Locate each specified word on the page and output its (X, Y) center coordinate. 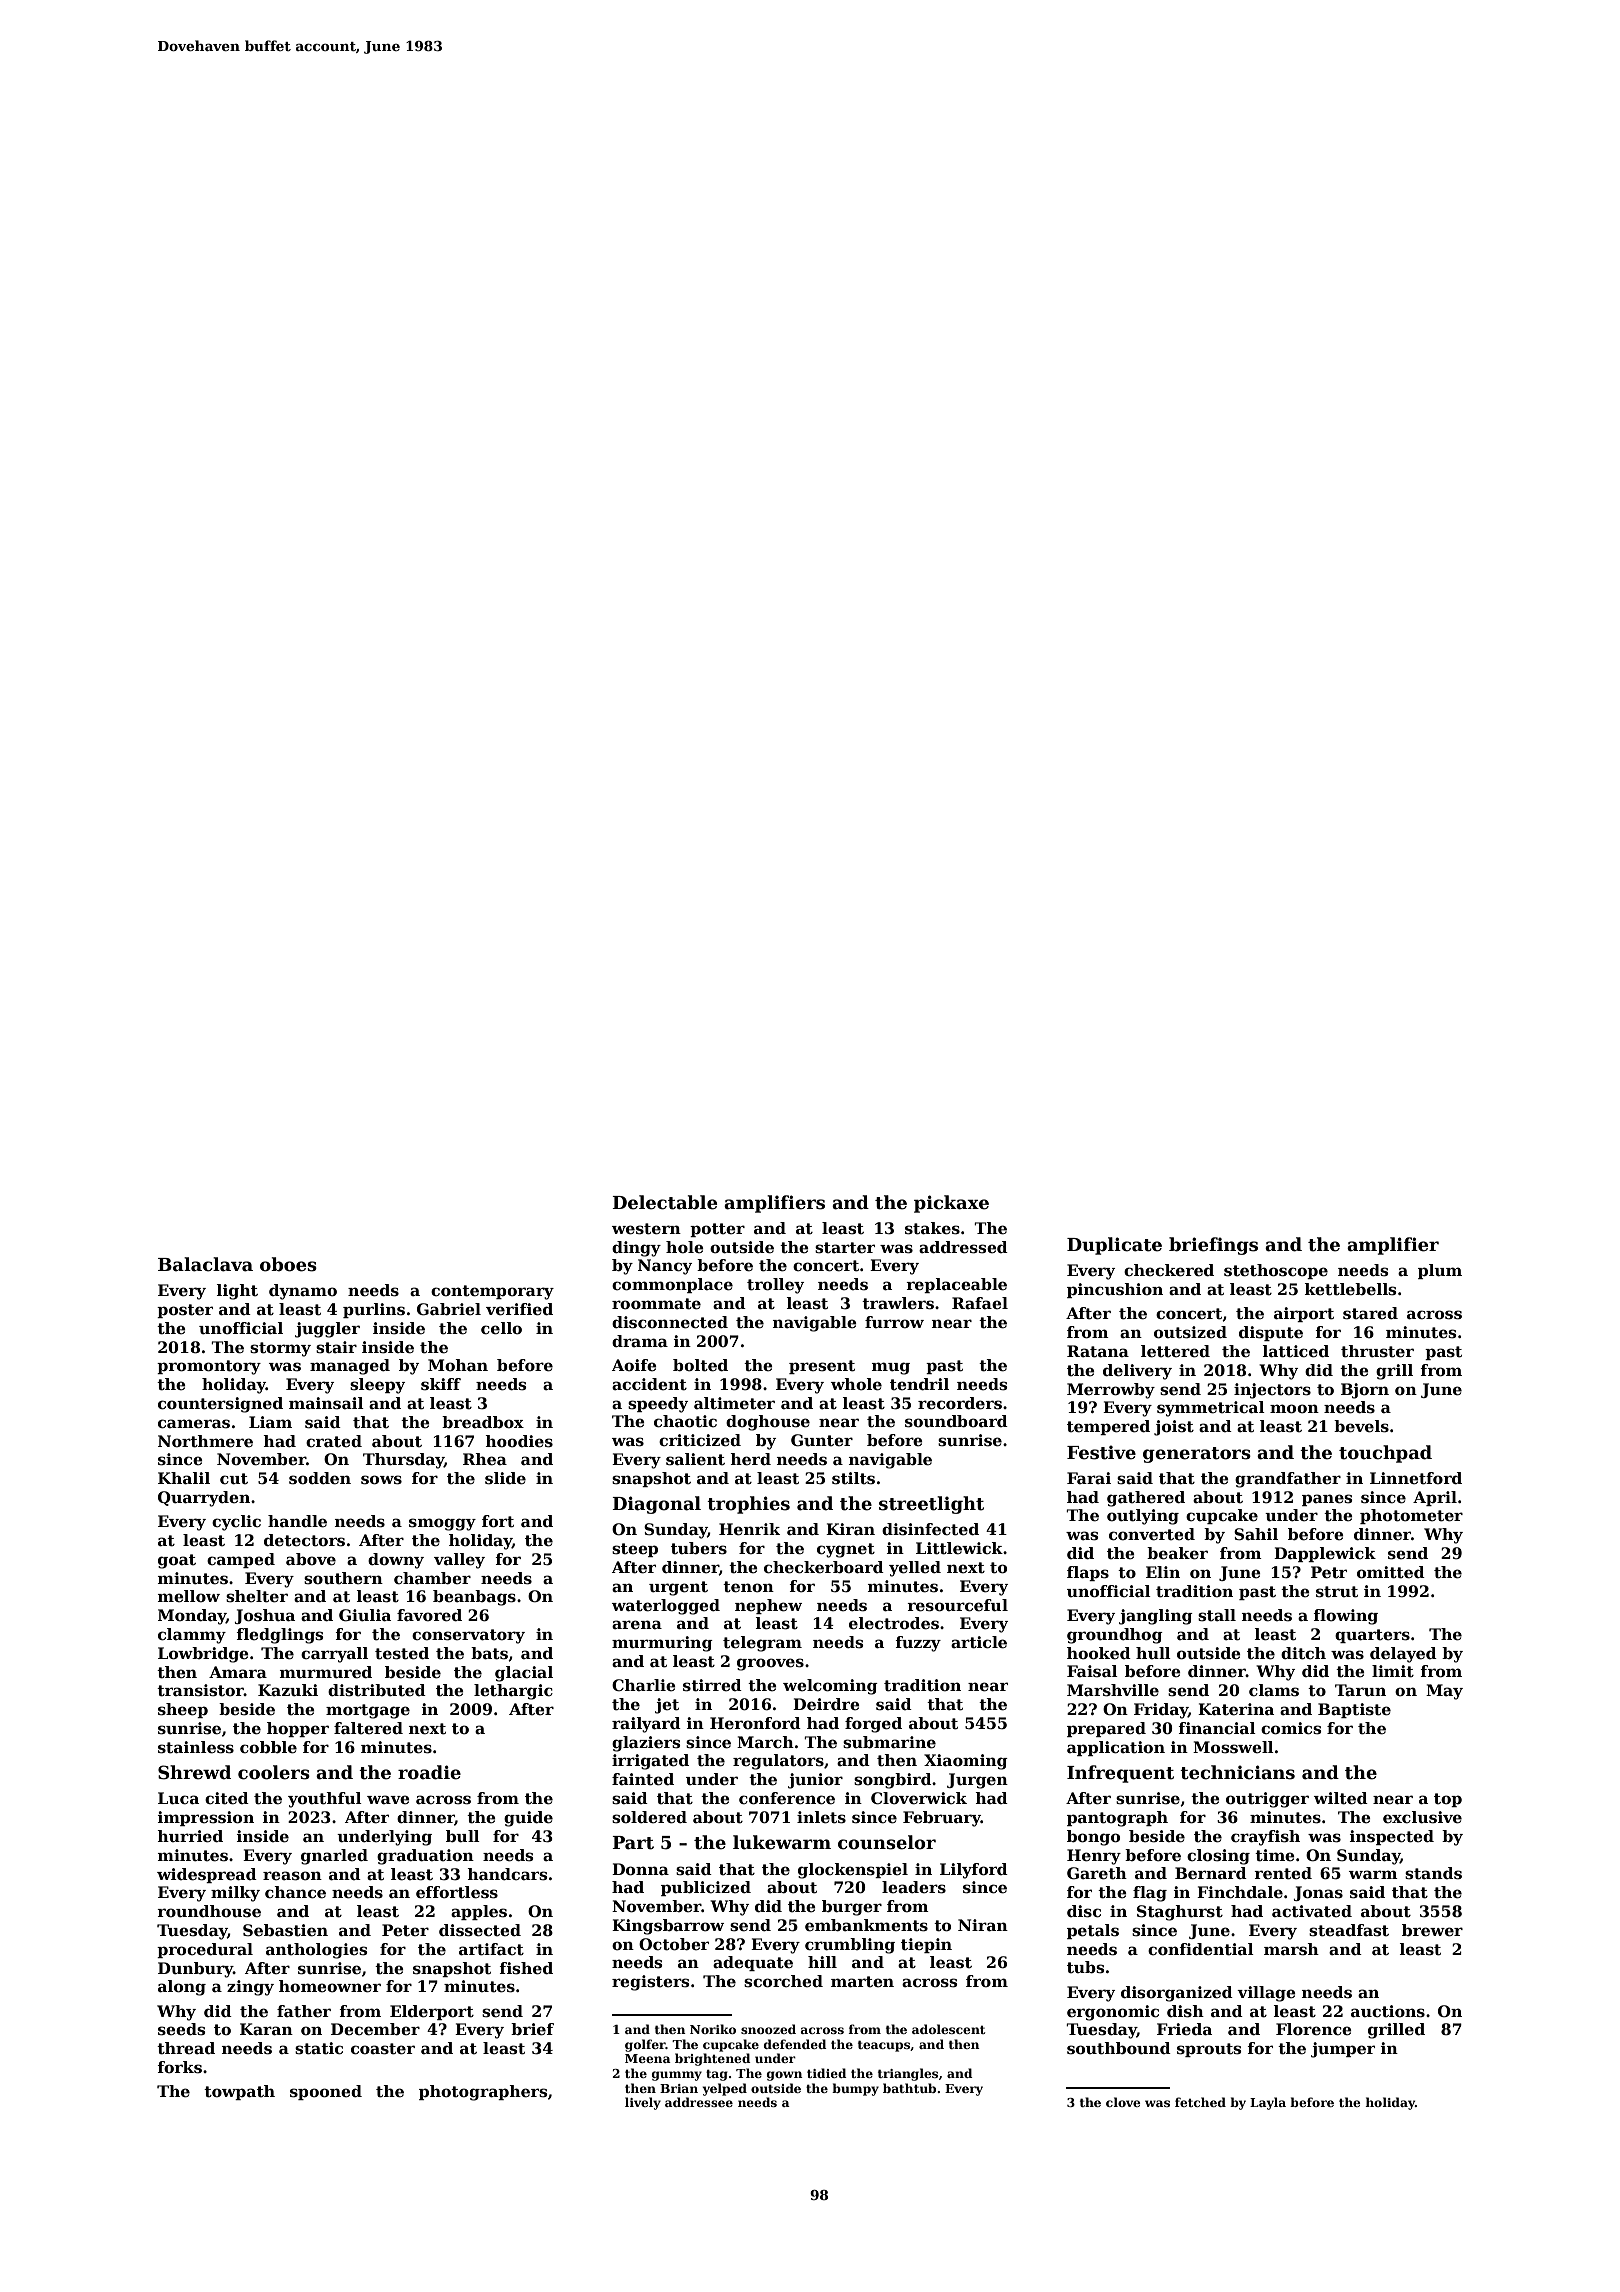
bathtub (909, 2088)
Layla (1268, 2103)
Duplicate (1114, 1246)
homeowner (330, 1986)
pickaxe (951, 1204)
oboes (288, 1264)
